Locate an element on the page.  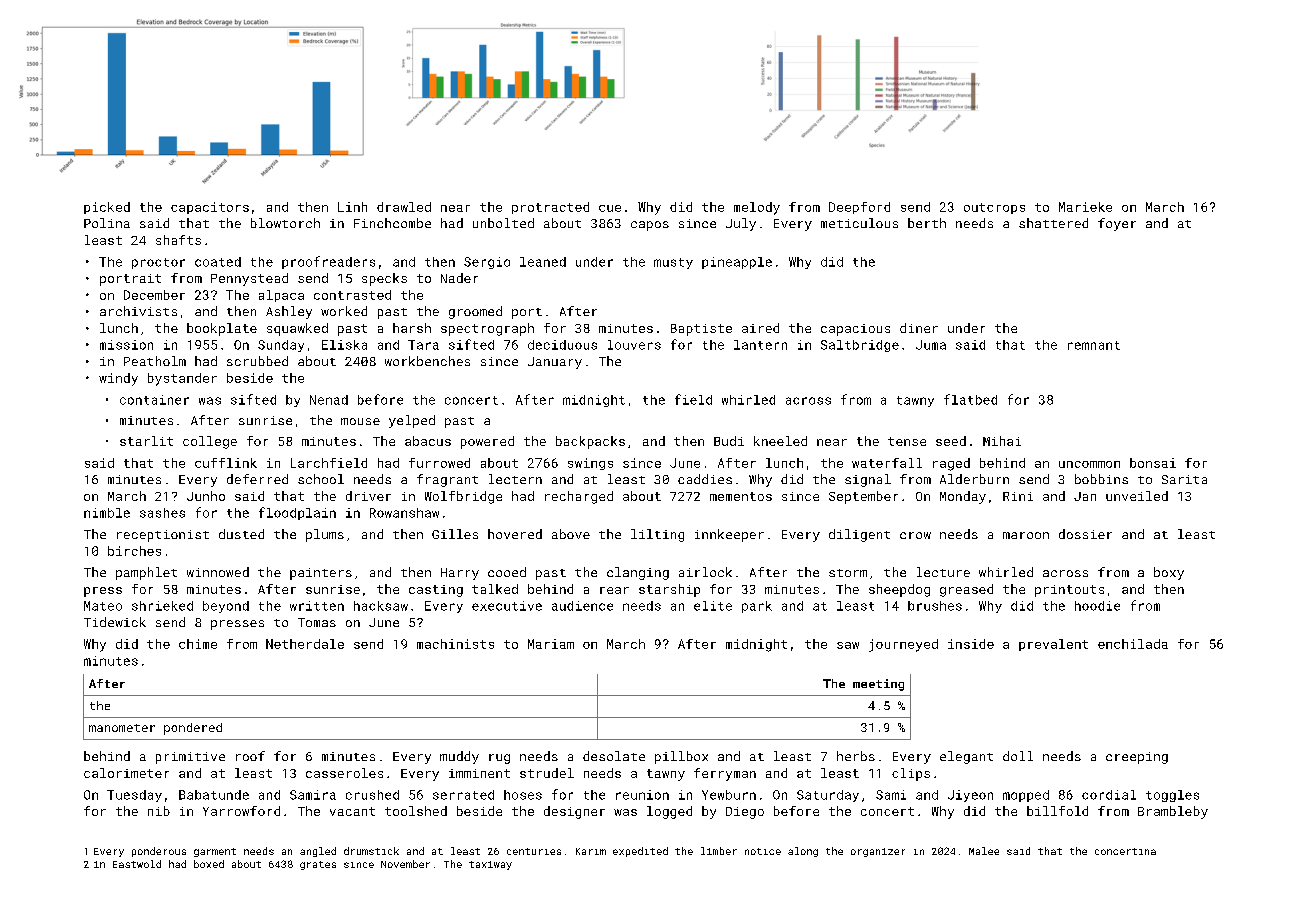
signal is located at coordinates (868, 480).
